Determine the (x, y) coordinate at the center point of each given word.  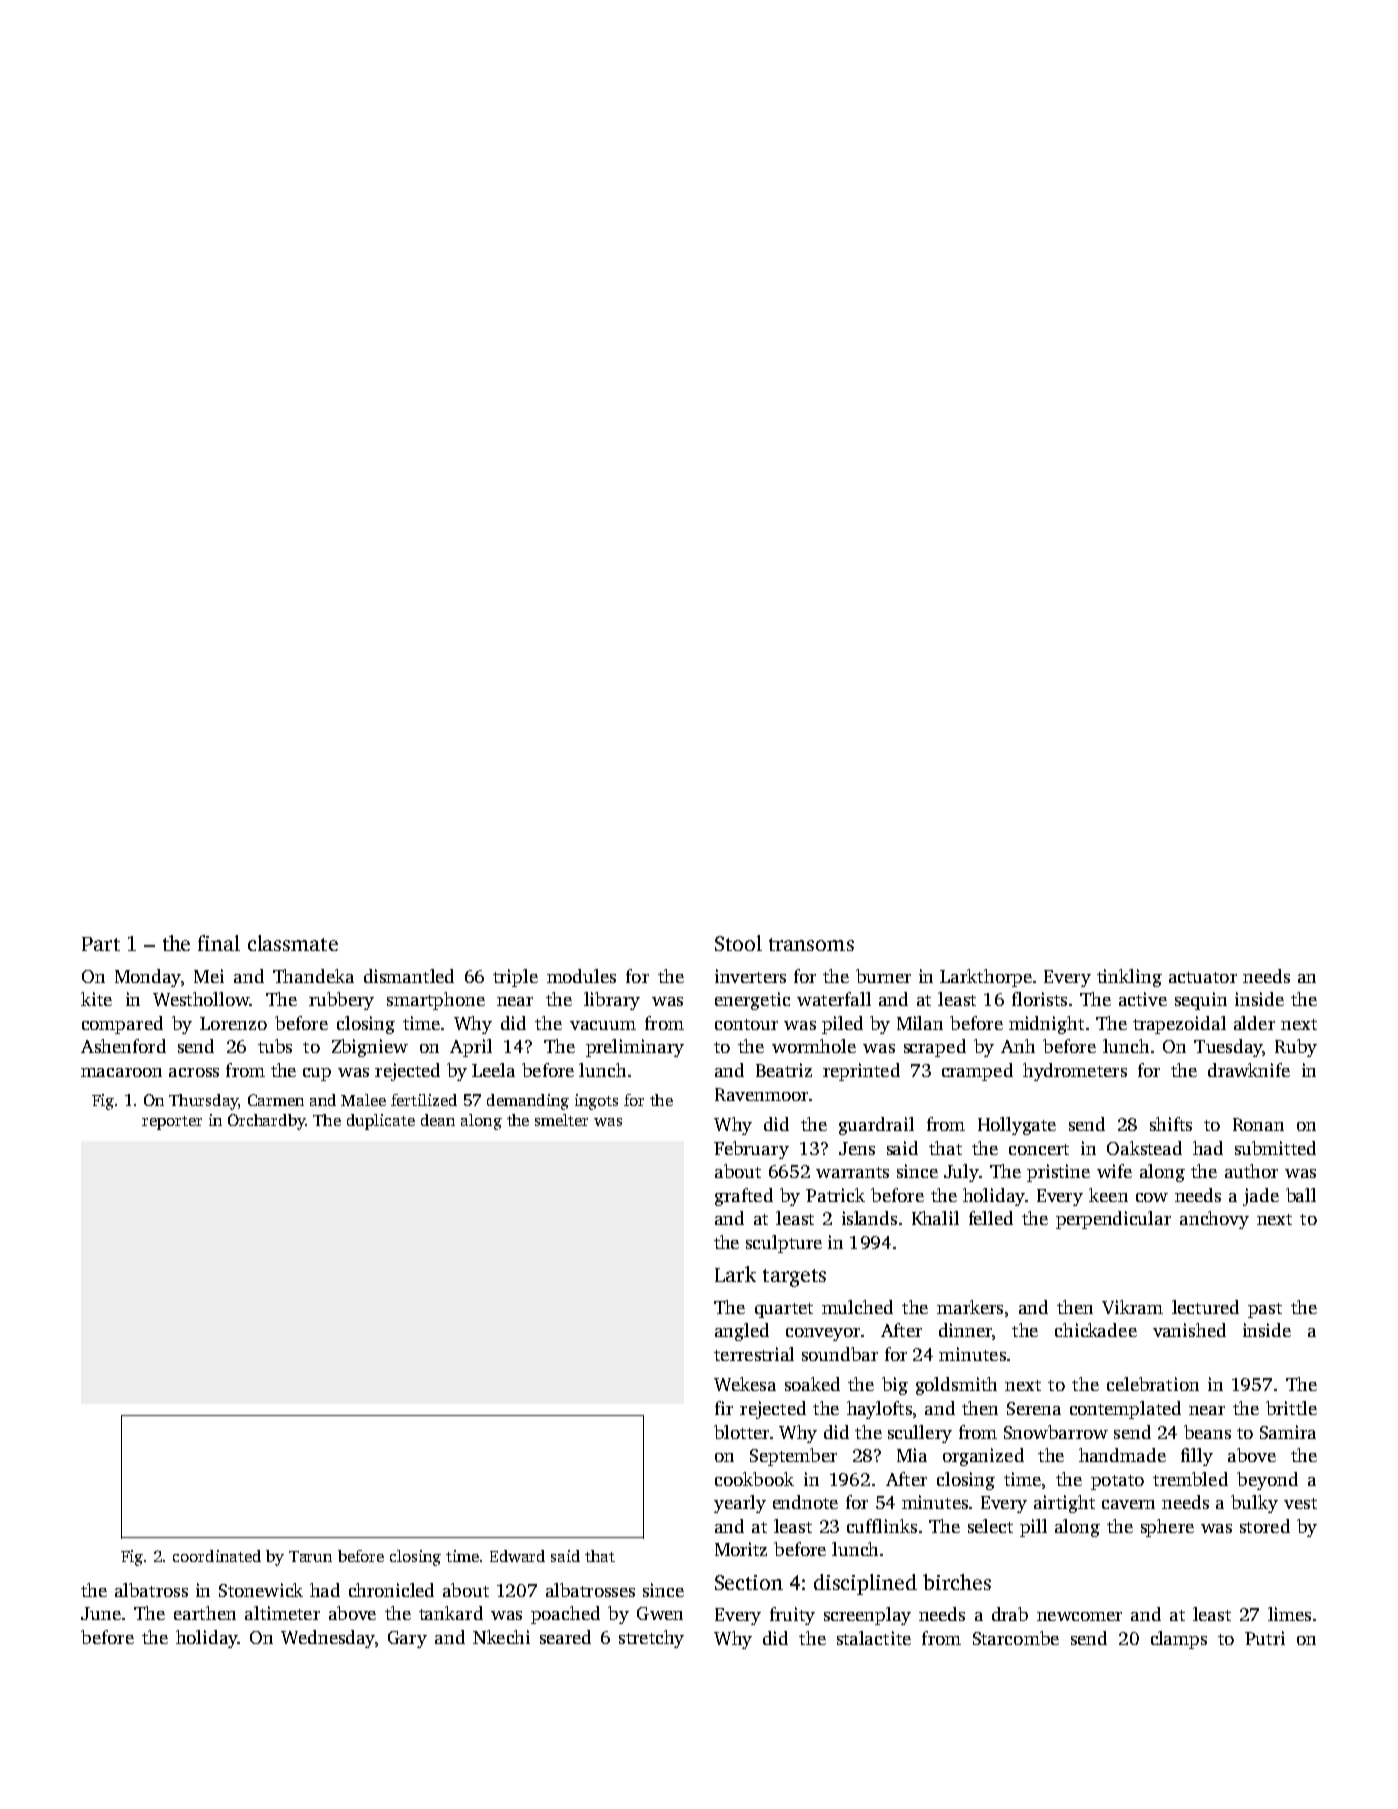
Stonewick (261, 1590)
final (219, 943)
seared (565, 1637)
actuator (1203, 977)
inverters (750, 976)
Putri (1265, 1638)
